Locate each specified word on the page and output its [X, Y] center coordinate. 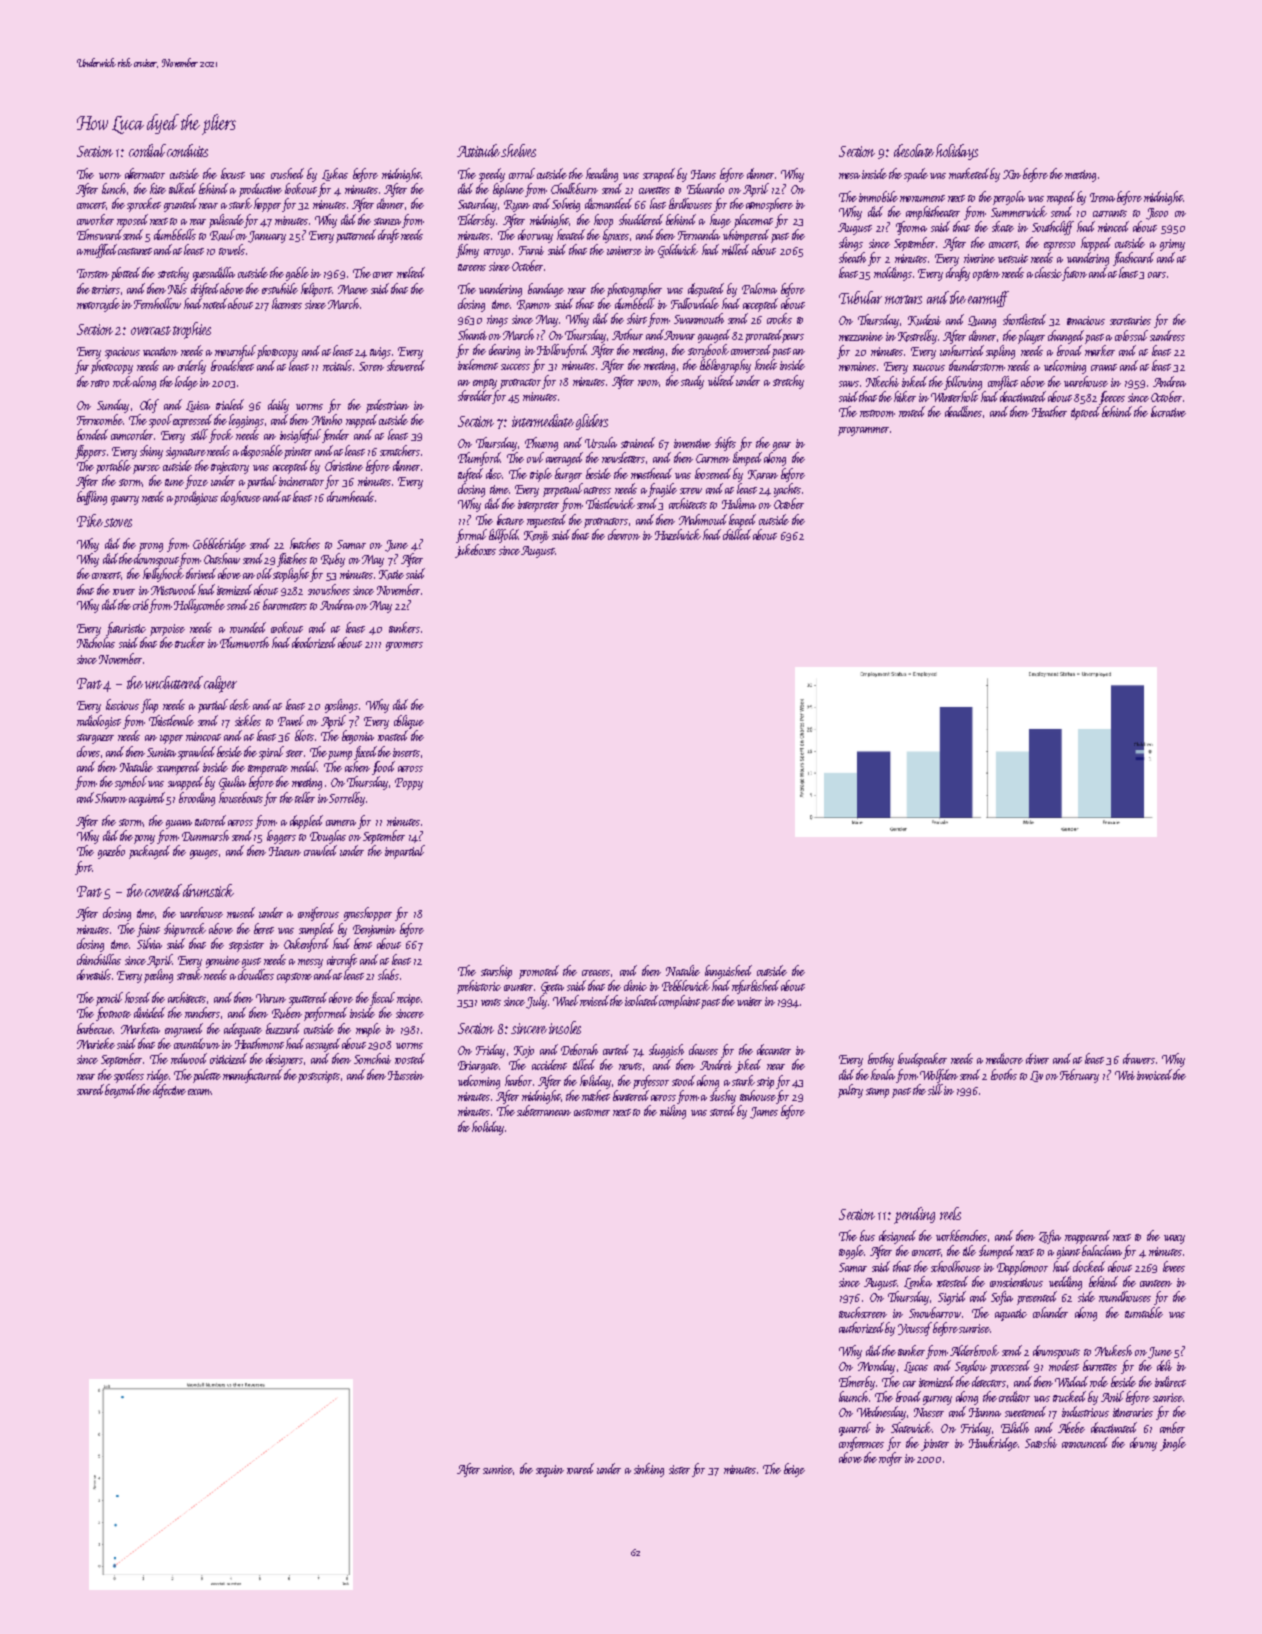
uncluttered [174, 682]
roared [580, 1468]
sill [935, 1089]
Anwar [679, 335]
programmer [863, 431]
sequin [550, 1471]
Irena [1102, 197]
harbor [518, 1080]
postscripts [319, 1077]
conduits [187, 150]
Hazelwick [678, 534]
